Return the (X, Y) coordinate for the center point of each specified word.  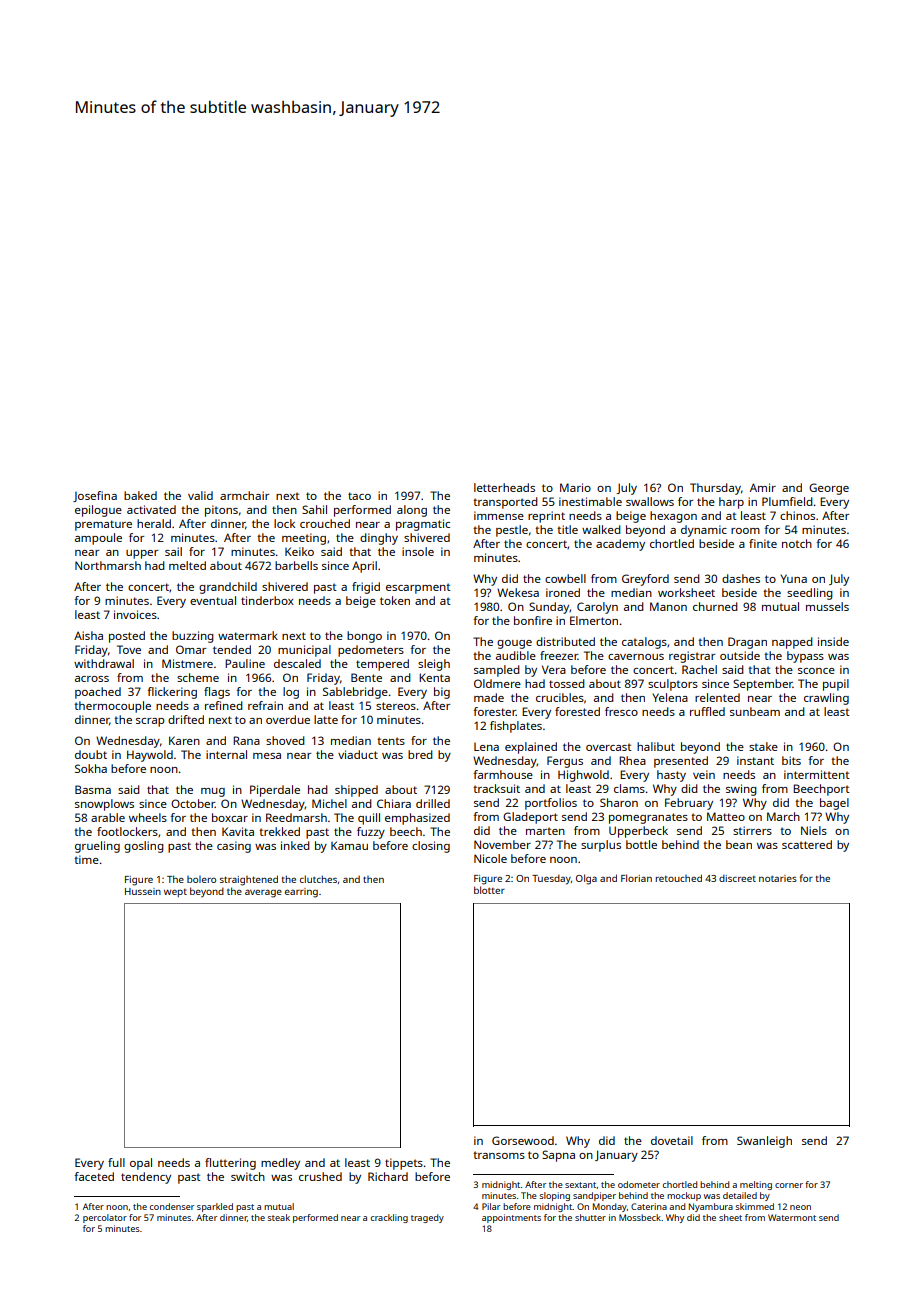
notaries (778, 878)
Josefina (95, 496)
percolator (105, 1218)
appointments (511, 1218)
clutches (318, 879)
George (829, 489)
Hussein (143, 891)
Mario (575, 487)
